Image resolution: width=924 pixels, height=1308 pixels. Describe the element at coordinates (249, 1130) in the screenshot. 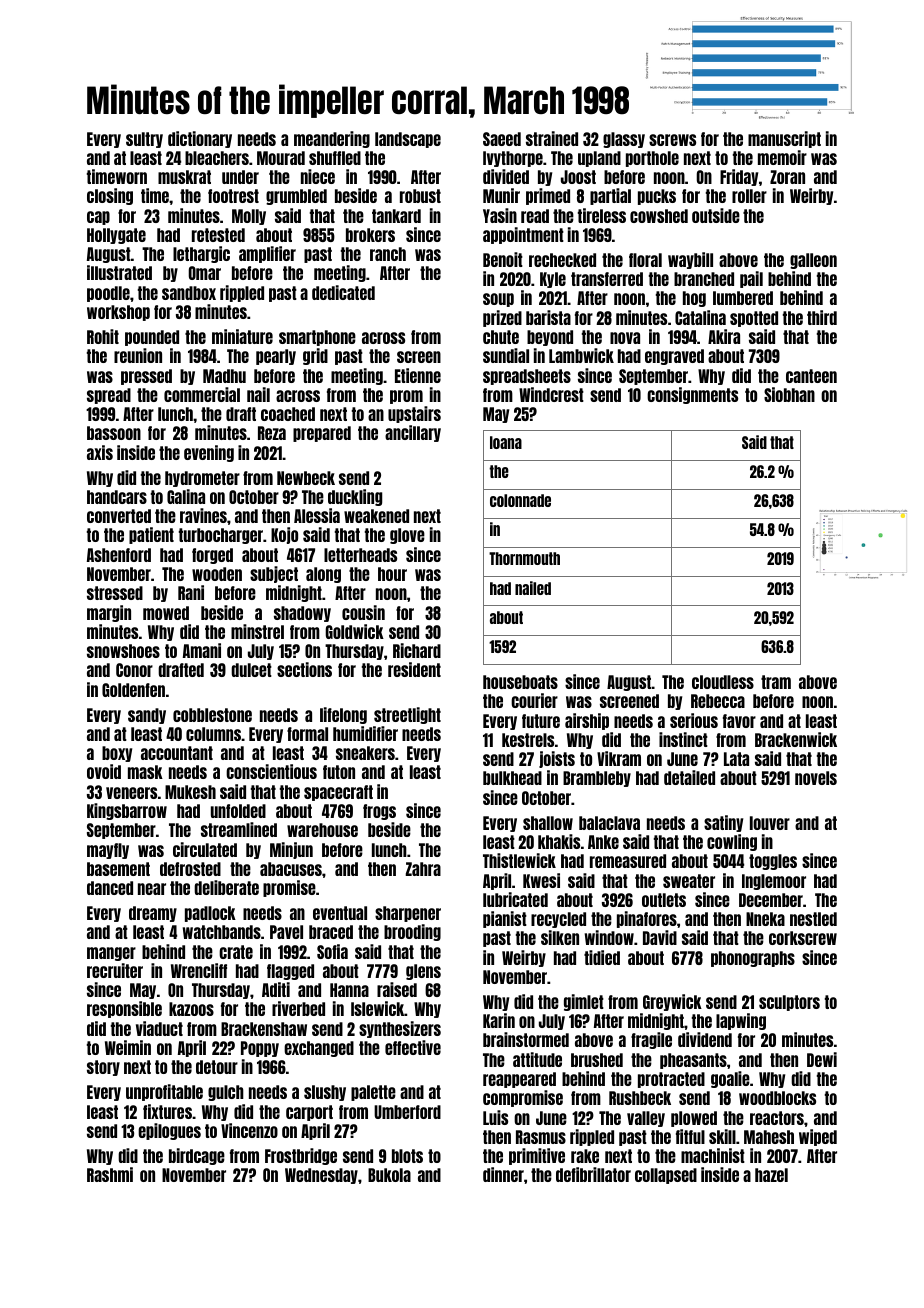

I see `Vincenzo` at that location.
